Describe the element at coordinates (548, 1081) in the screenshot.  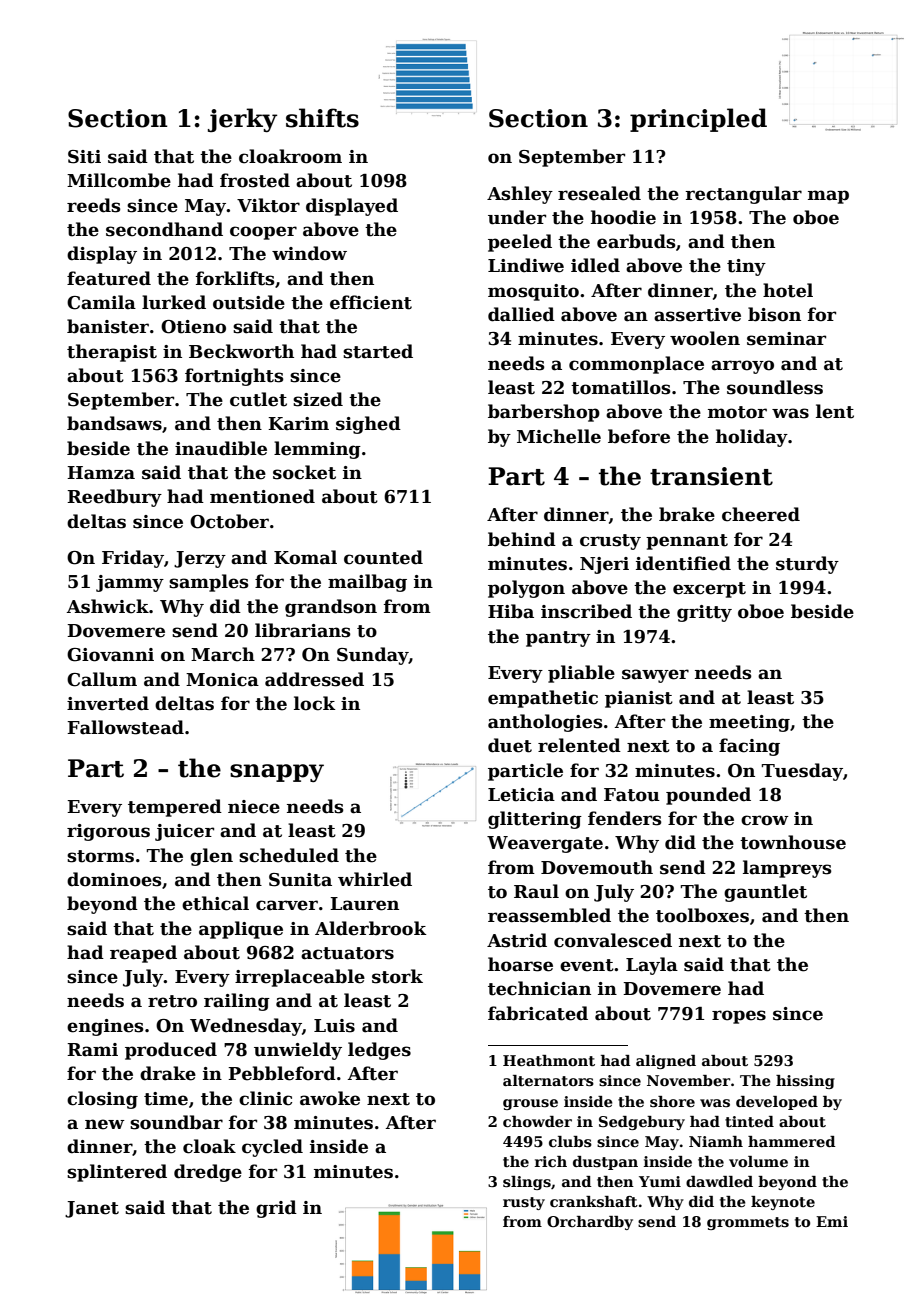
I see `alternators` at that location.
